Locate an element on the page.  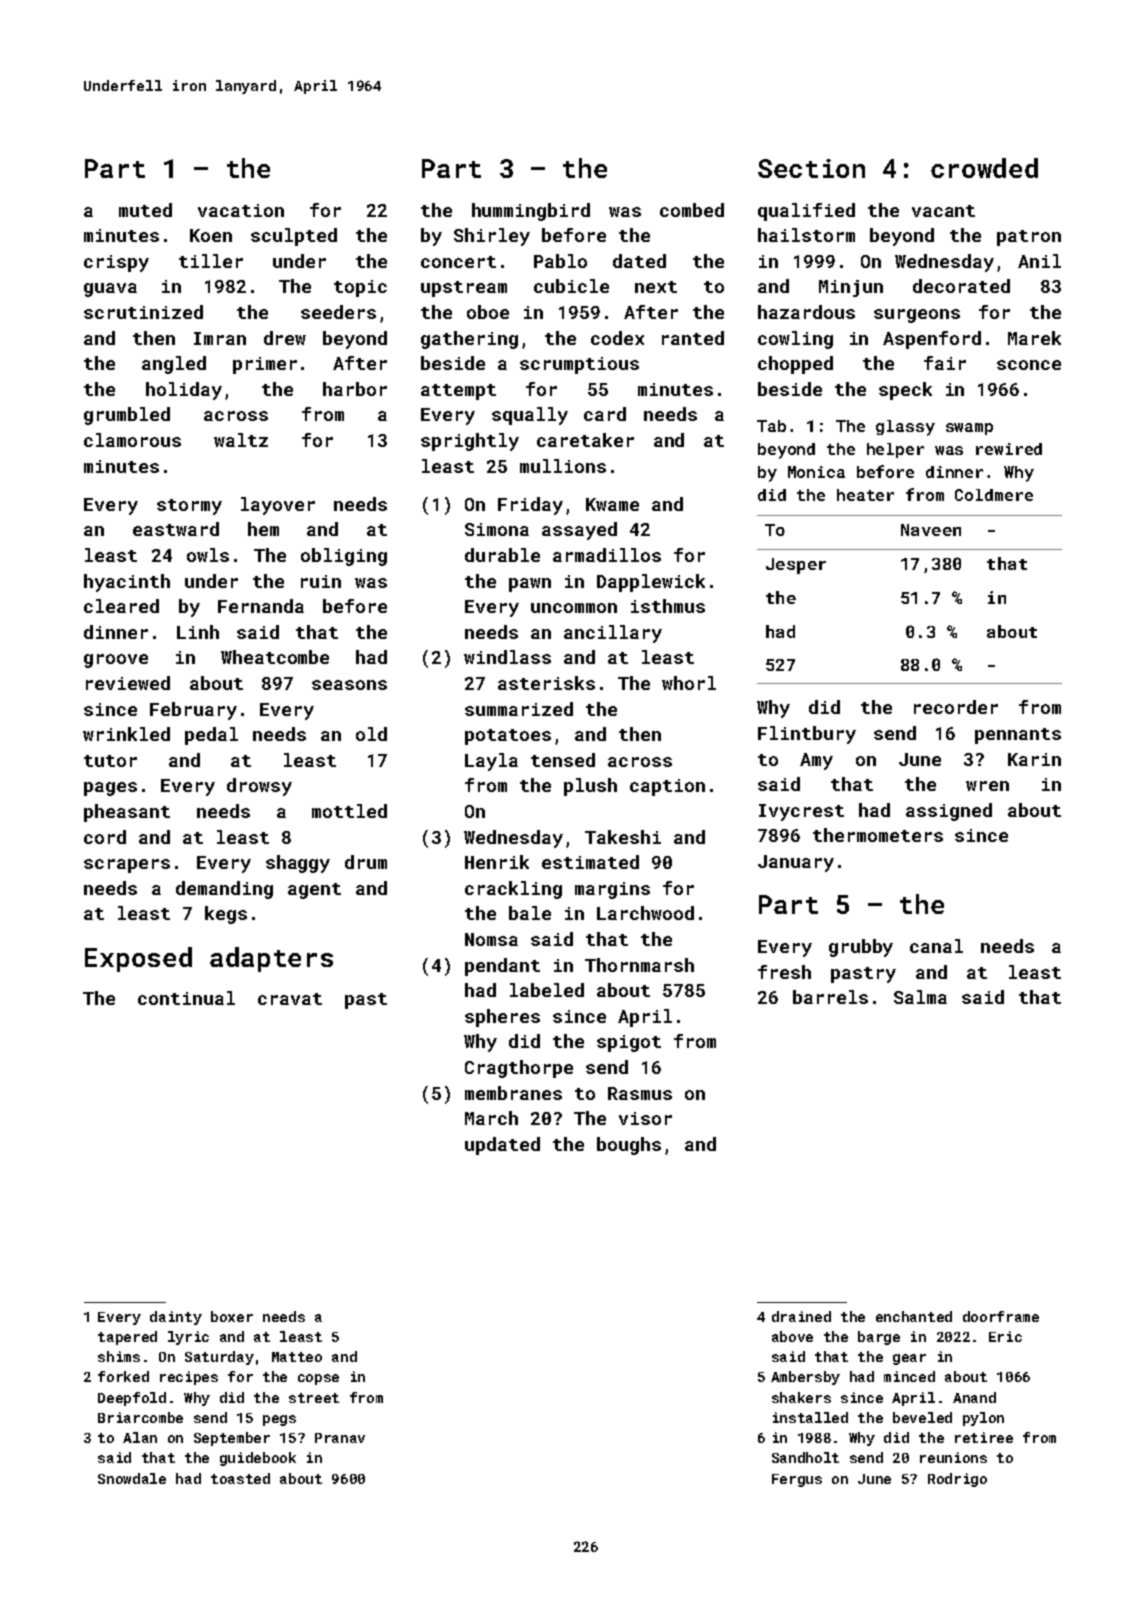
Saturday is located at coordinates (219, 1358).
